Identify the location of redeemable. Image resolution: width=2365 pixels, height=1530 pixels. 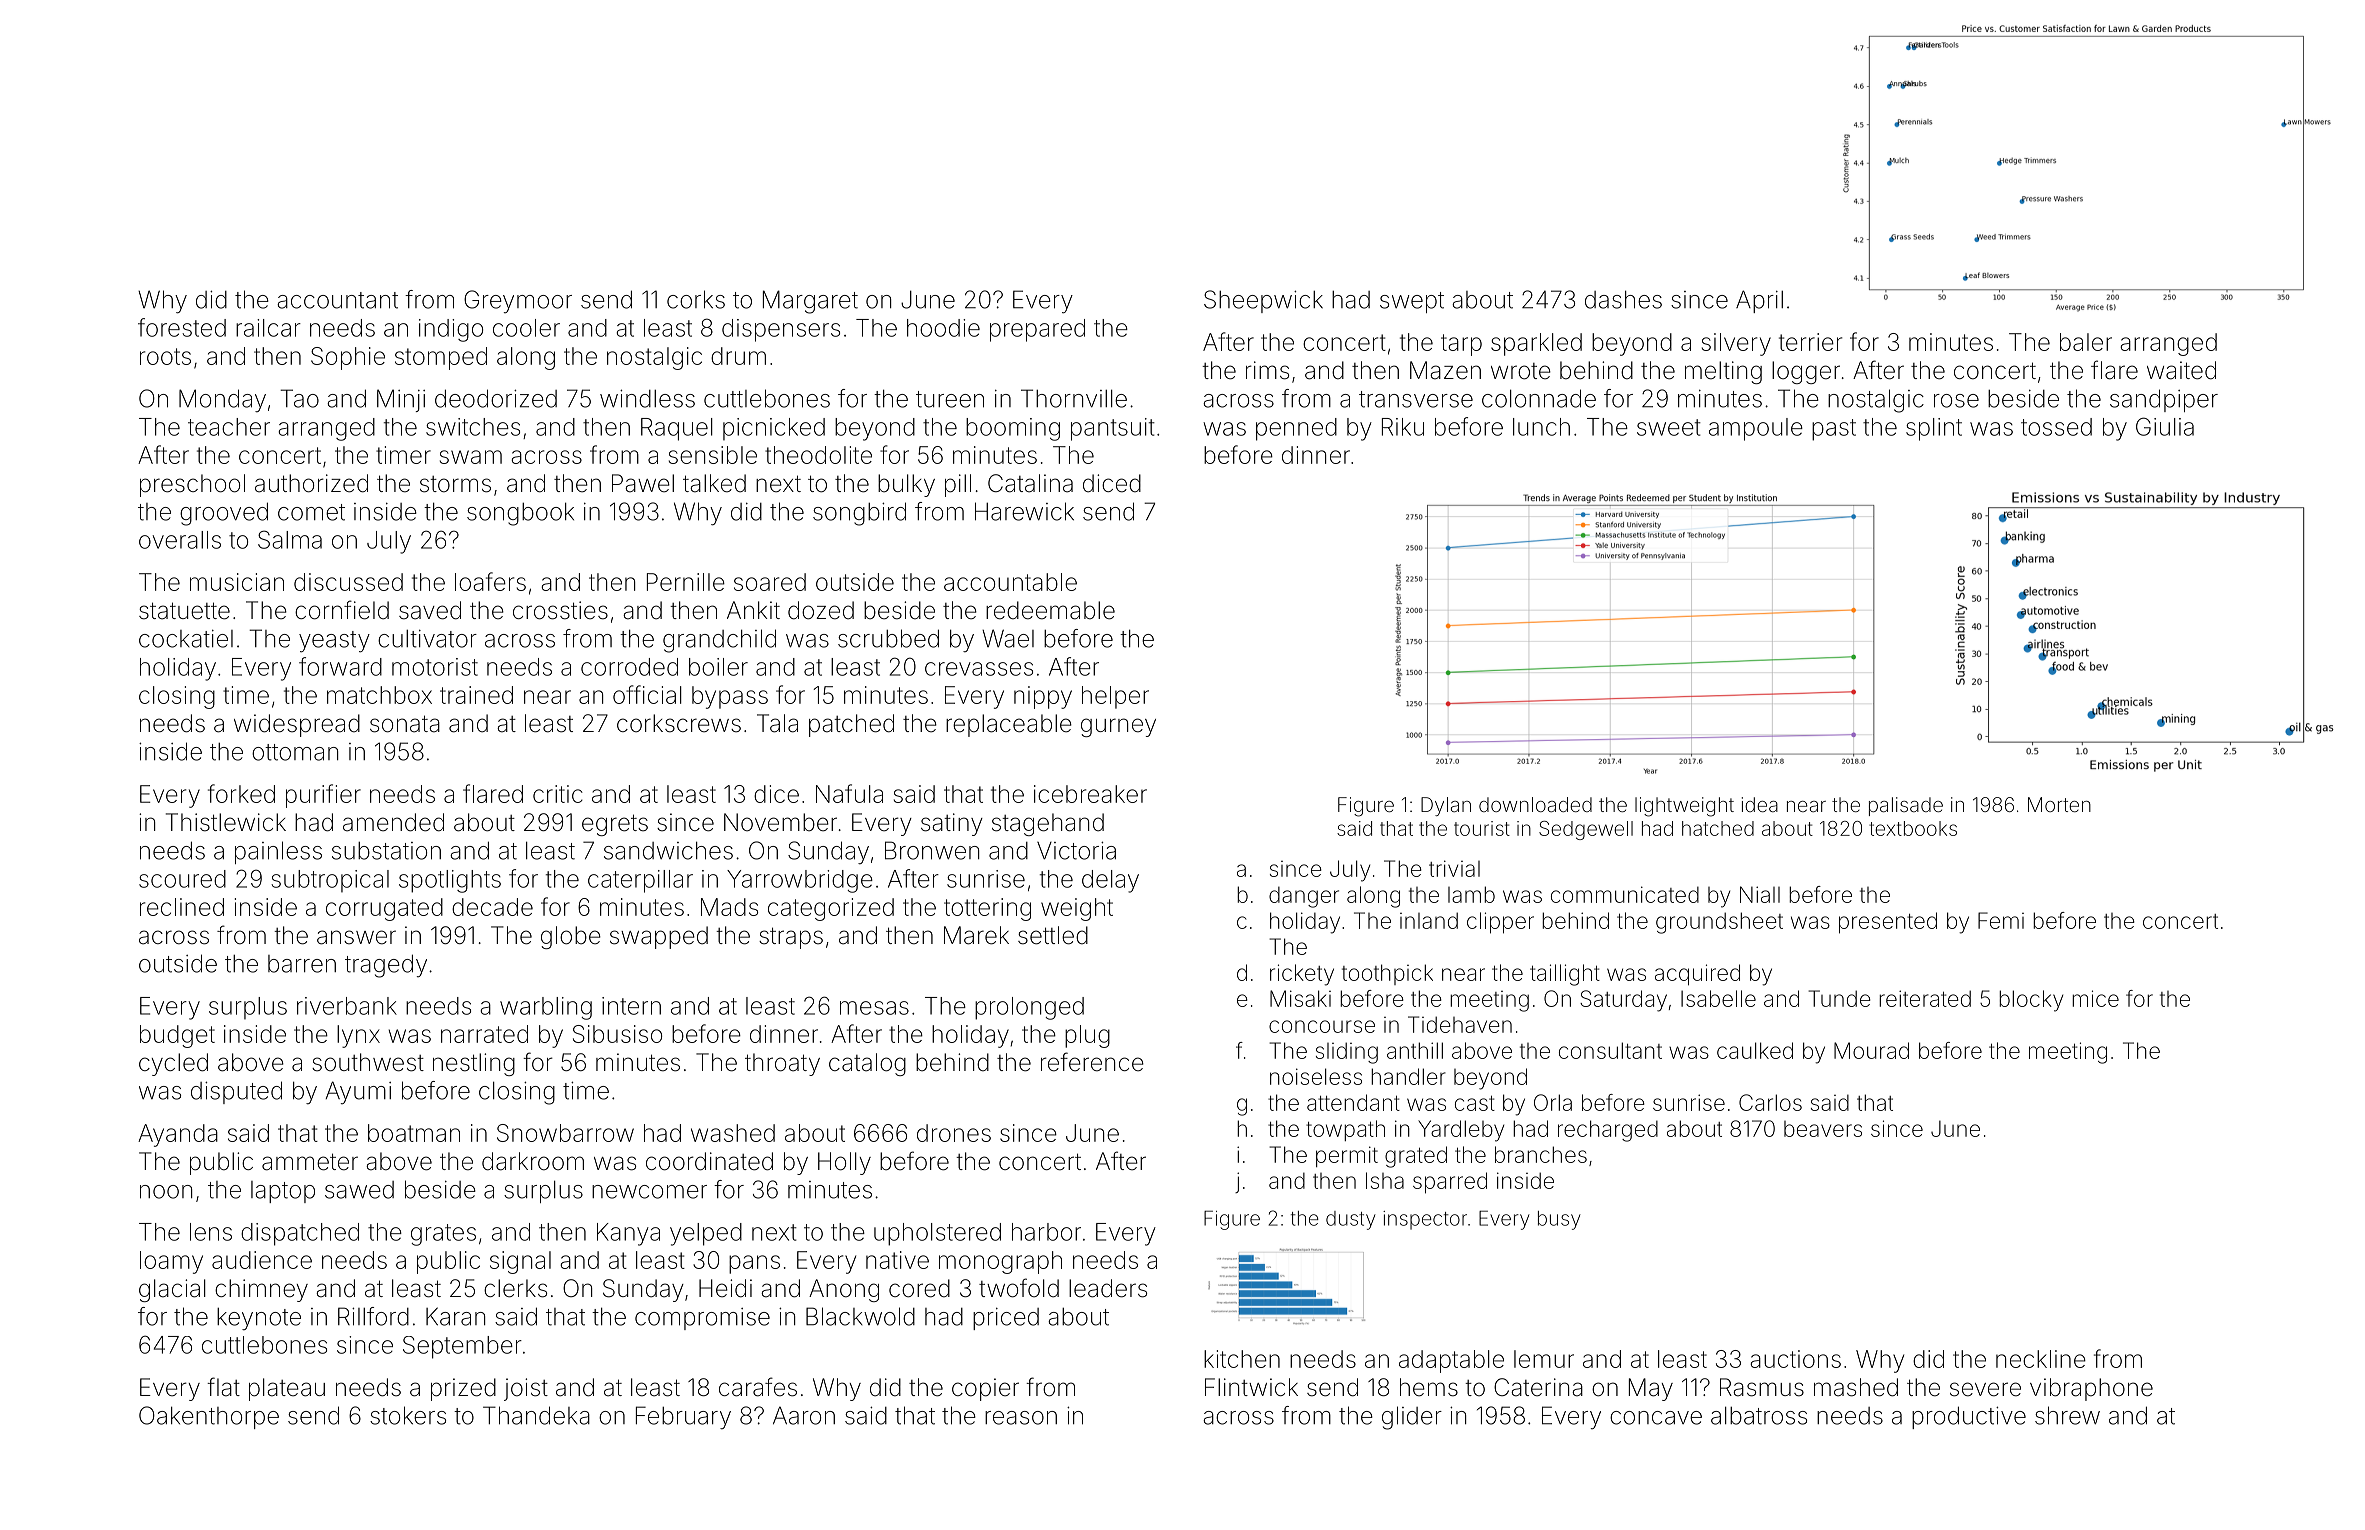
(1050, 610).
